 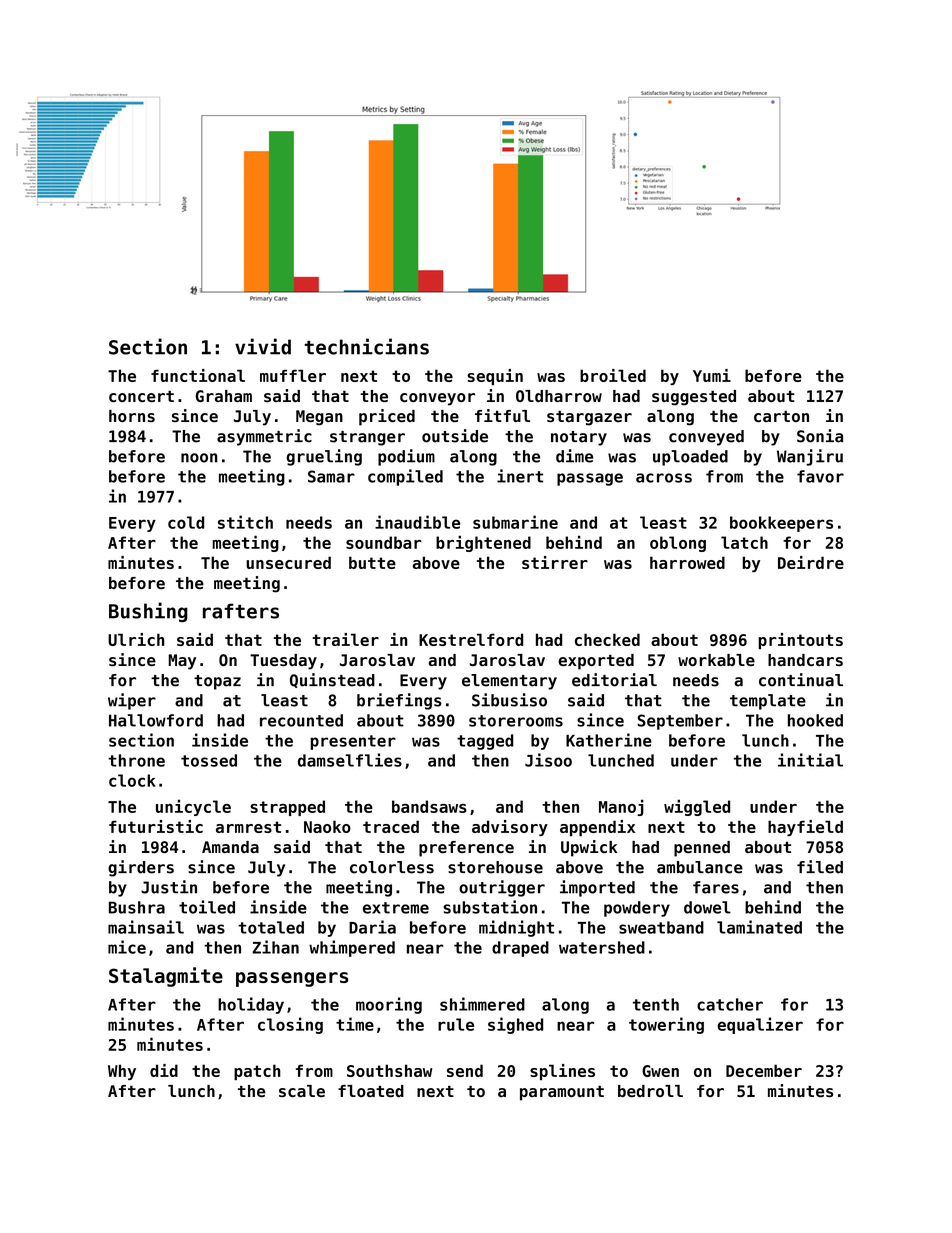 I want to click on functional, so click(x=198, y=375).
